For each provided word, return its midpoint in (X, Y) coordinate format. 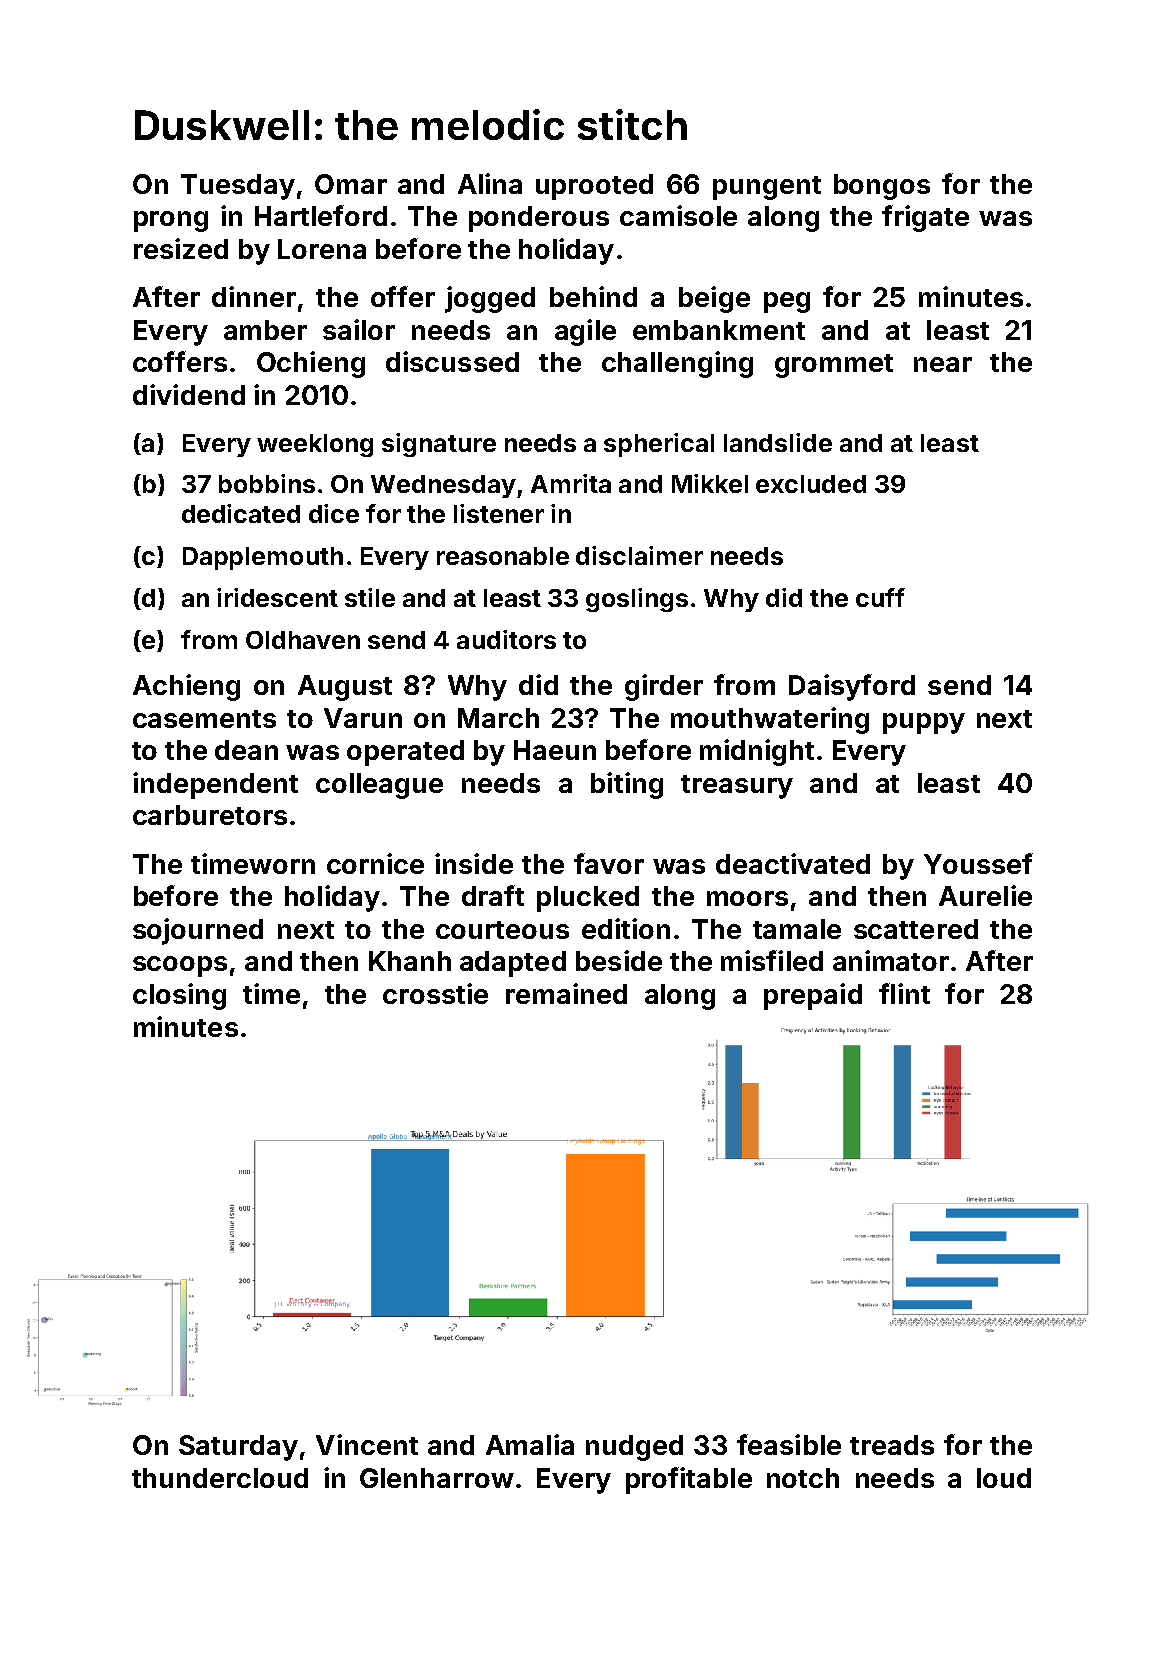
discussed (452, 361)
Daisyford (852, 687)
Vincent (367, 1444)
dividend (189, 394)
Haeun (555, 750)
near (943, 364)
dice (334, 513)
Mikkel (710, 483)
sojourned (198, 931)
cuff (880, 597)
